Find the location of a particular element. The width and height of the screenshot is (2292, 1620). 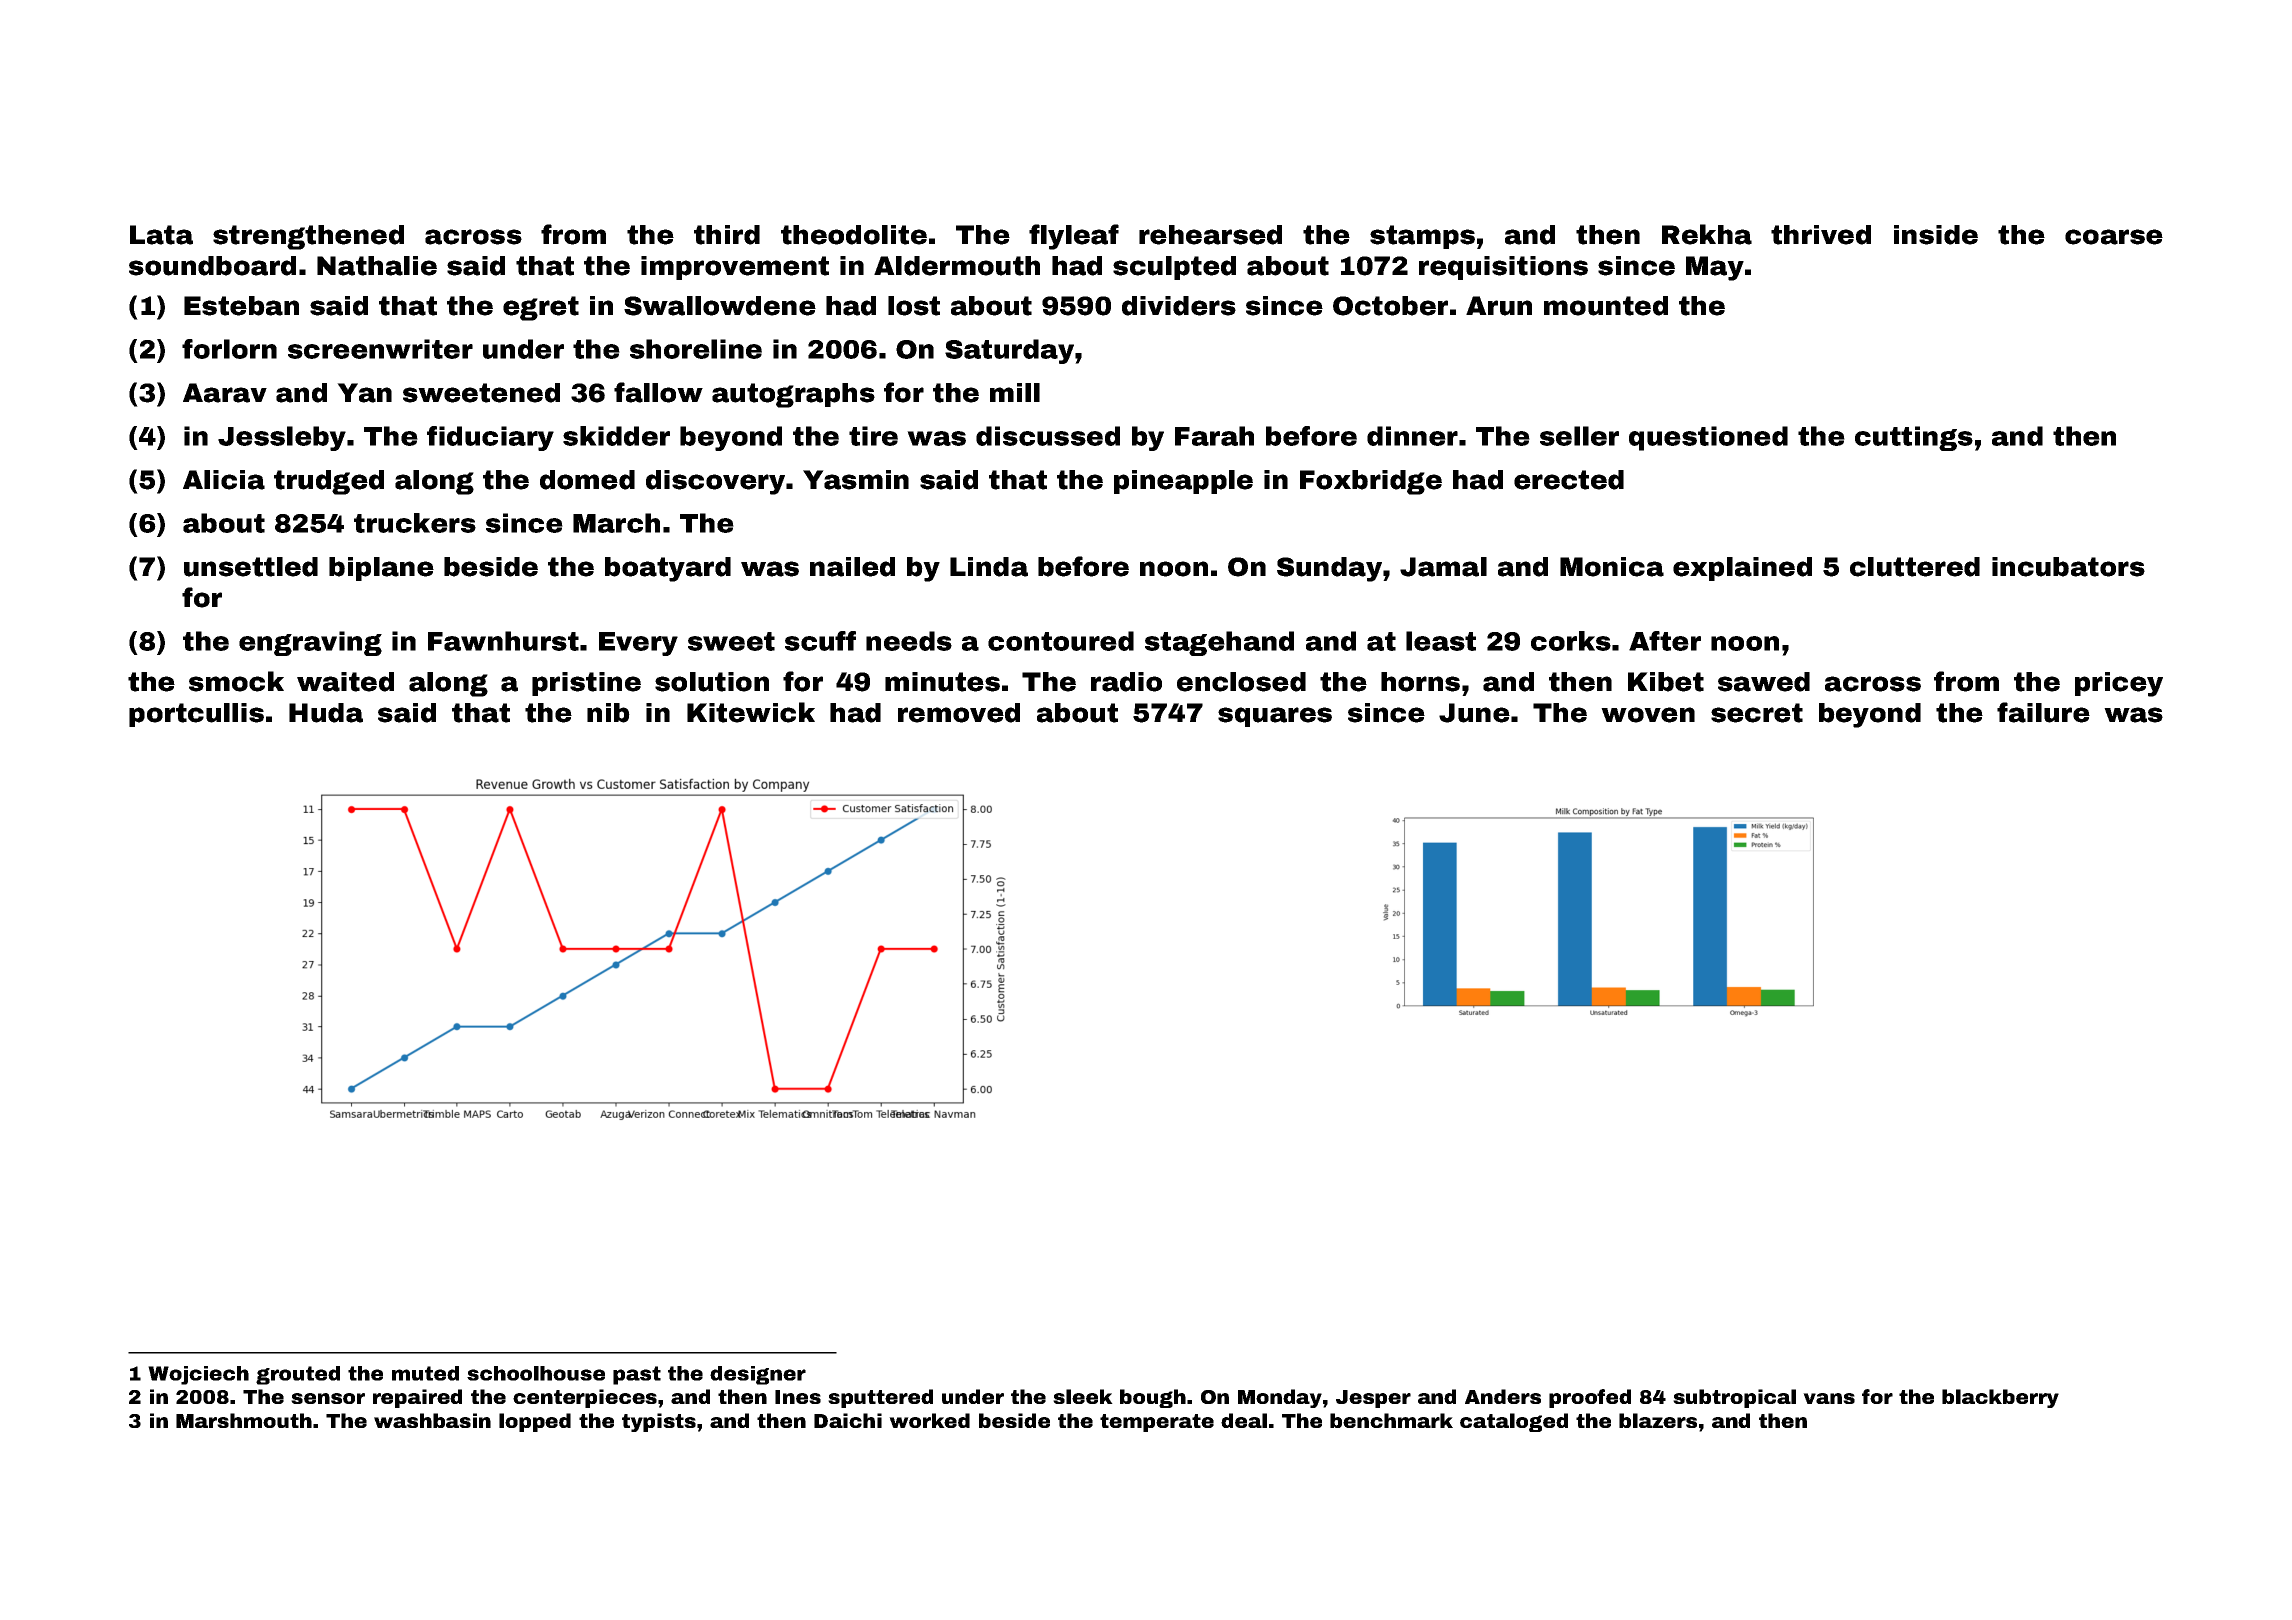

muted is located at coordinates (425, 1373).
